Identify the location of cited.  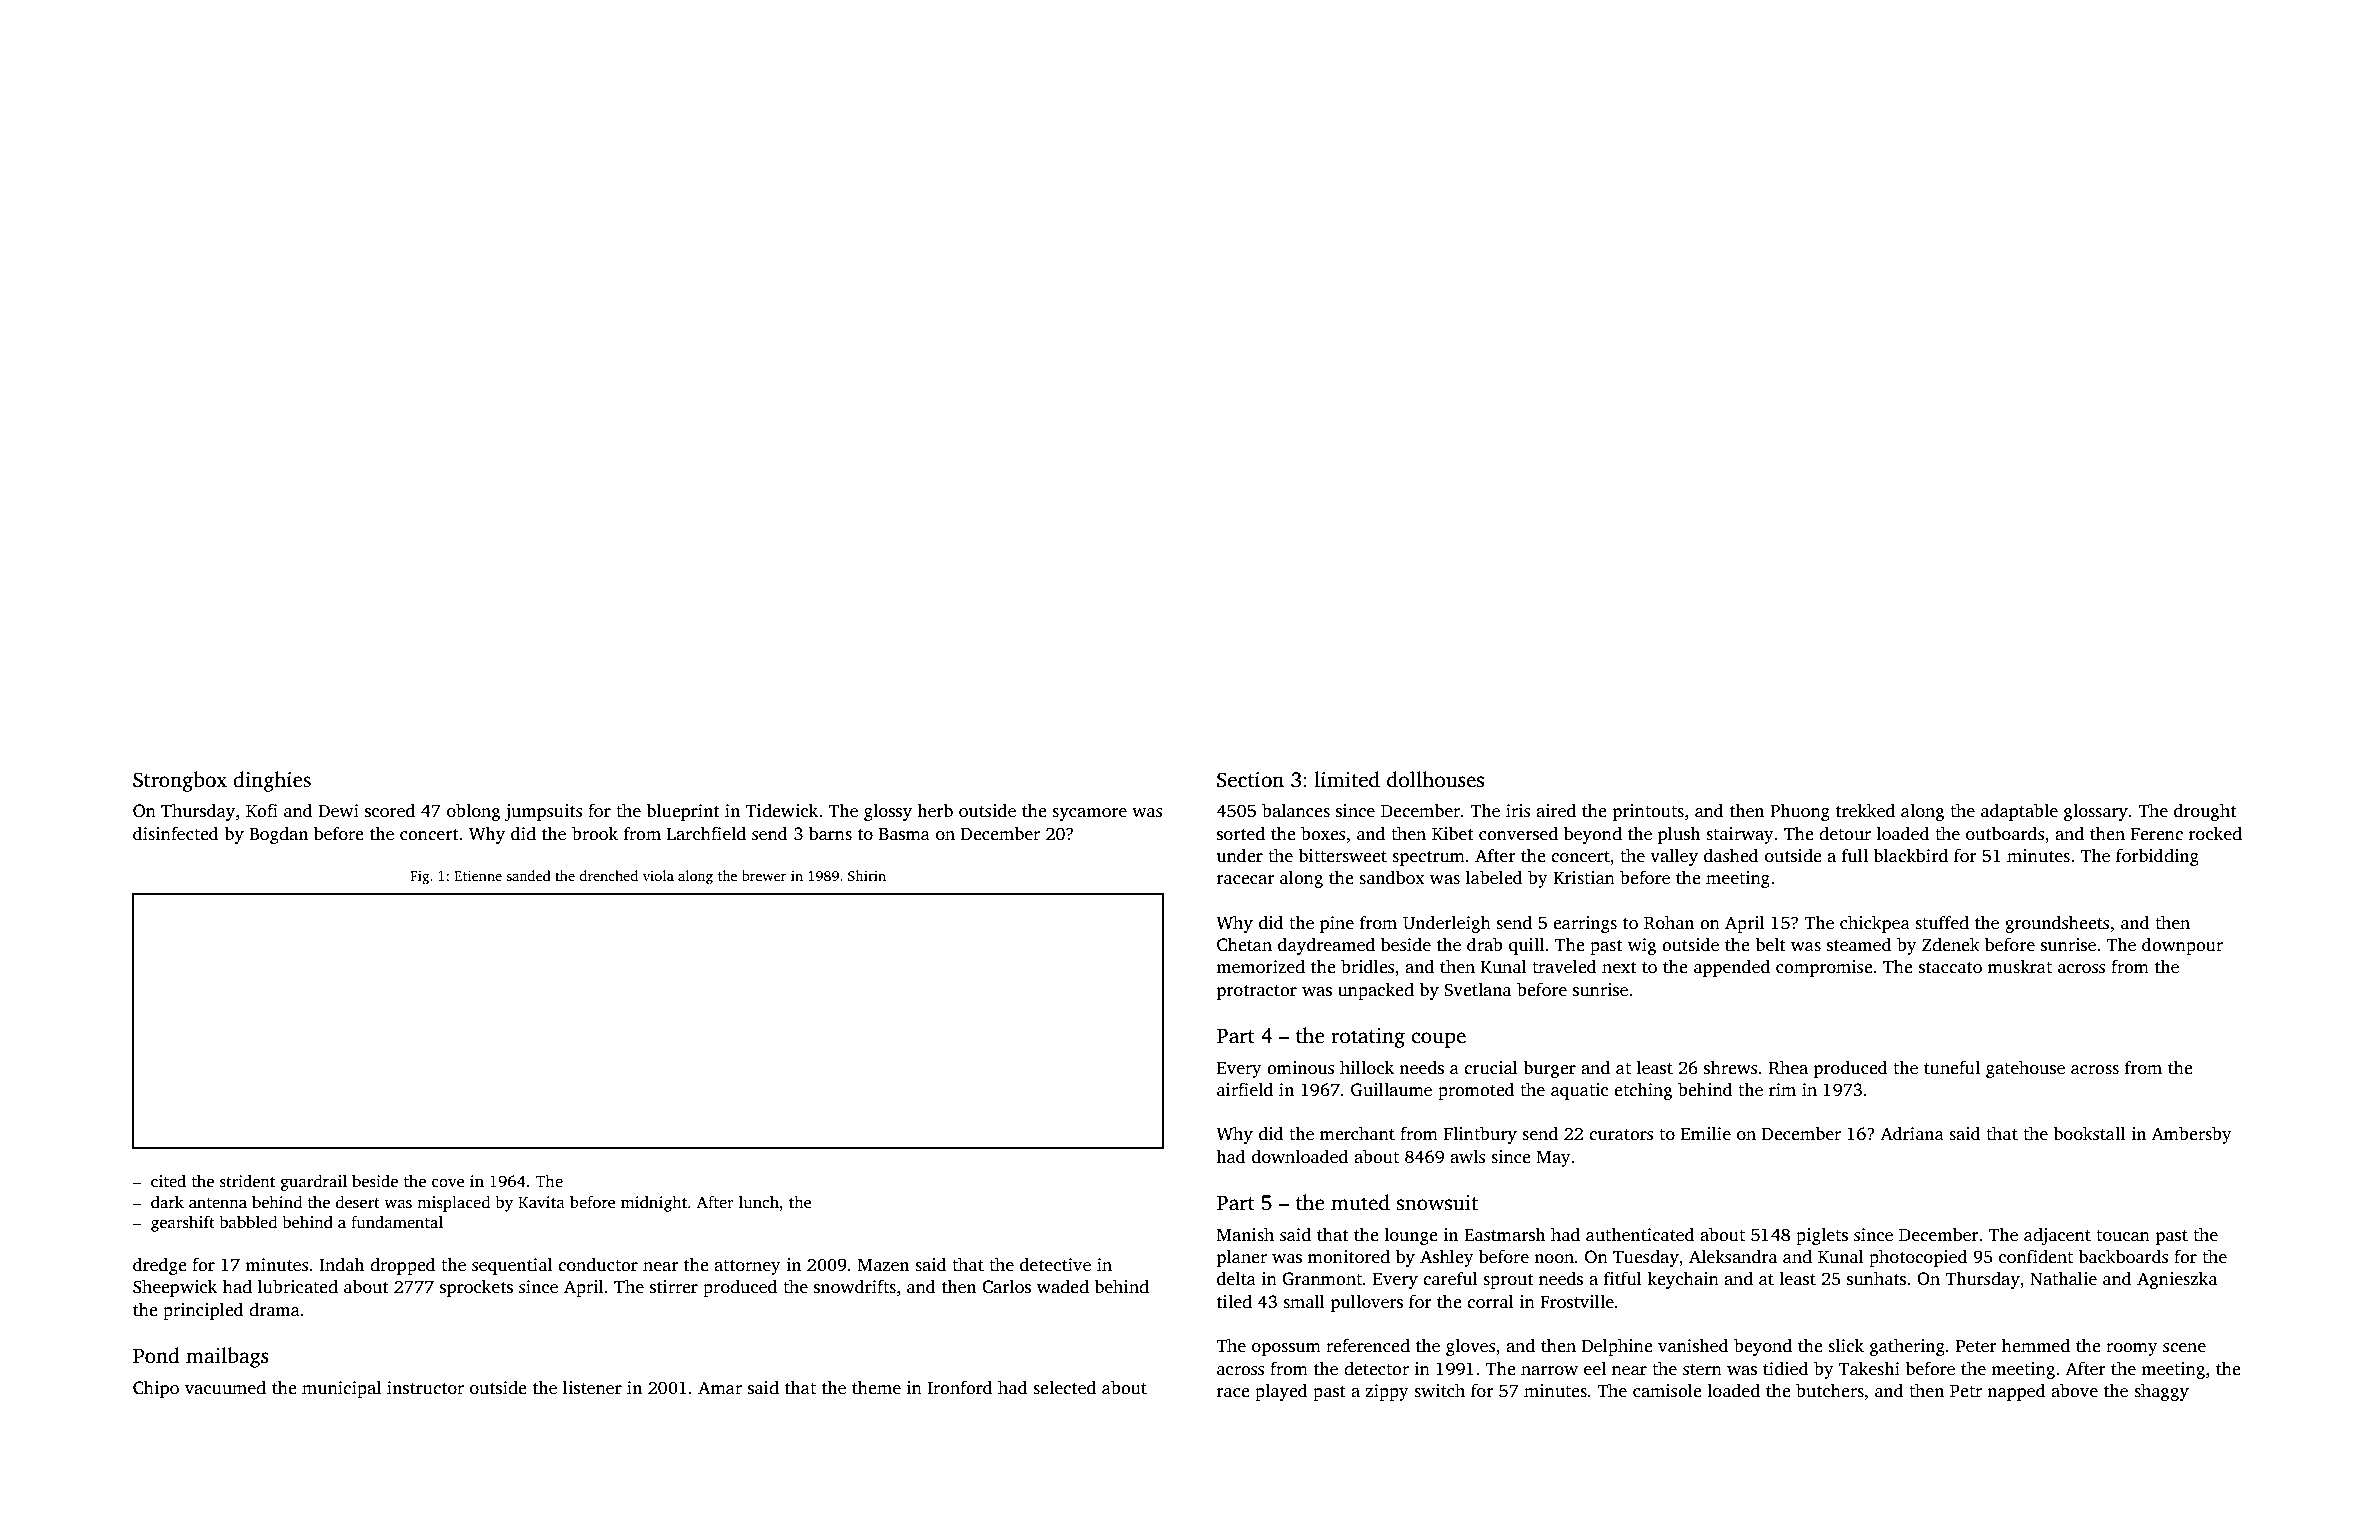
(168, 1181).
